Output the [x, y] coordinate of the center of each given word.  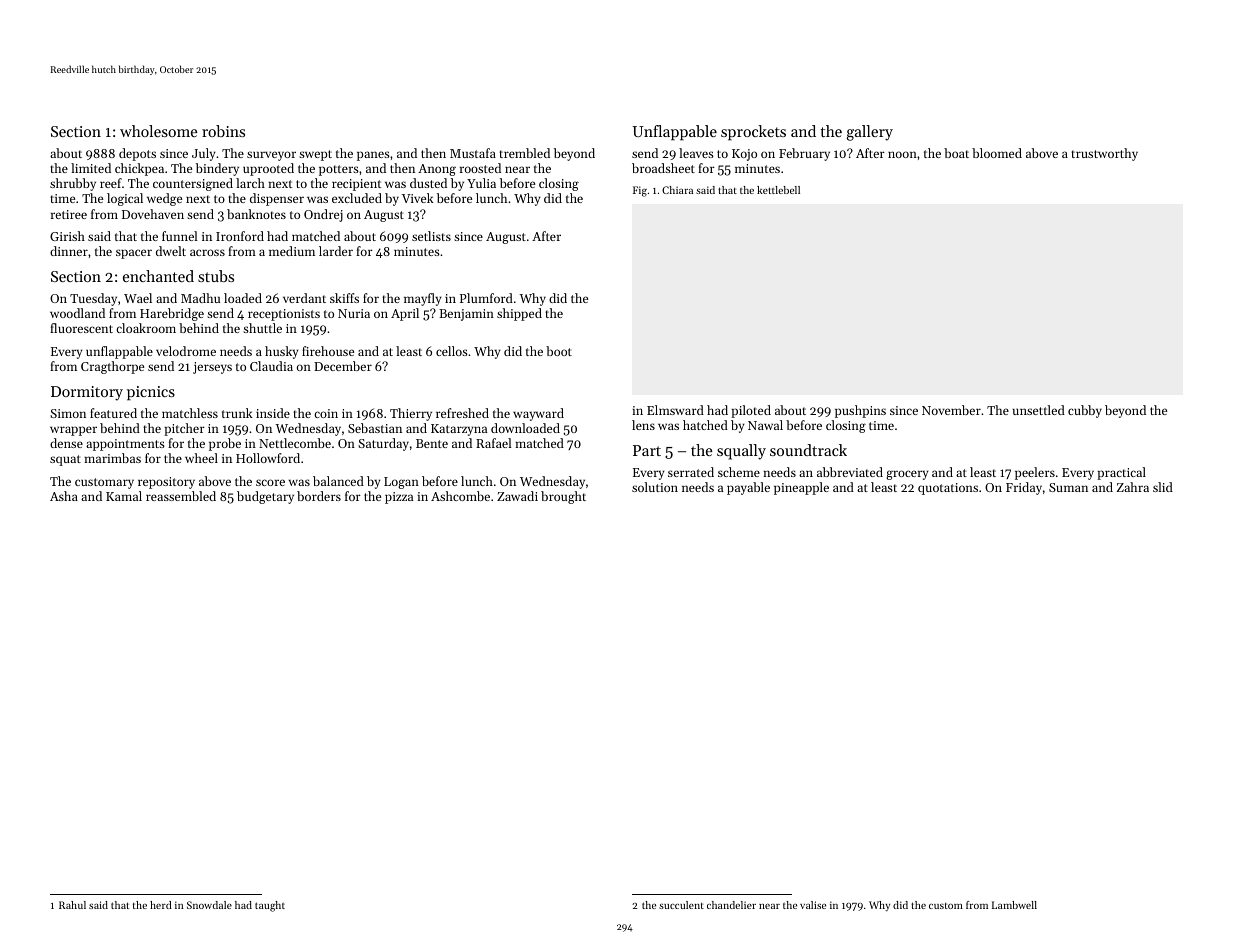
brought [563, 497]
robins [223, 131]
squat [65, 460]
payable [748, 488]
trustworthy [1104, 154]
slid [1163, 487]
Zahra [1133, 487]
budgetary [265, 497]
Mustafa [473, 153]
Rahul [72, 905]
